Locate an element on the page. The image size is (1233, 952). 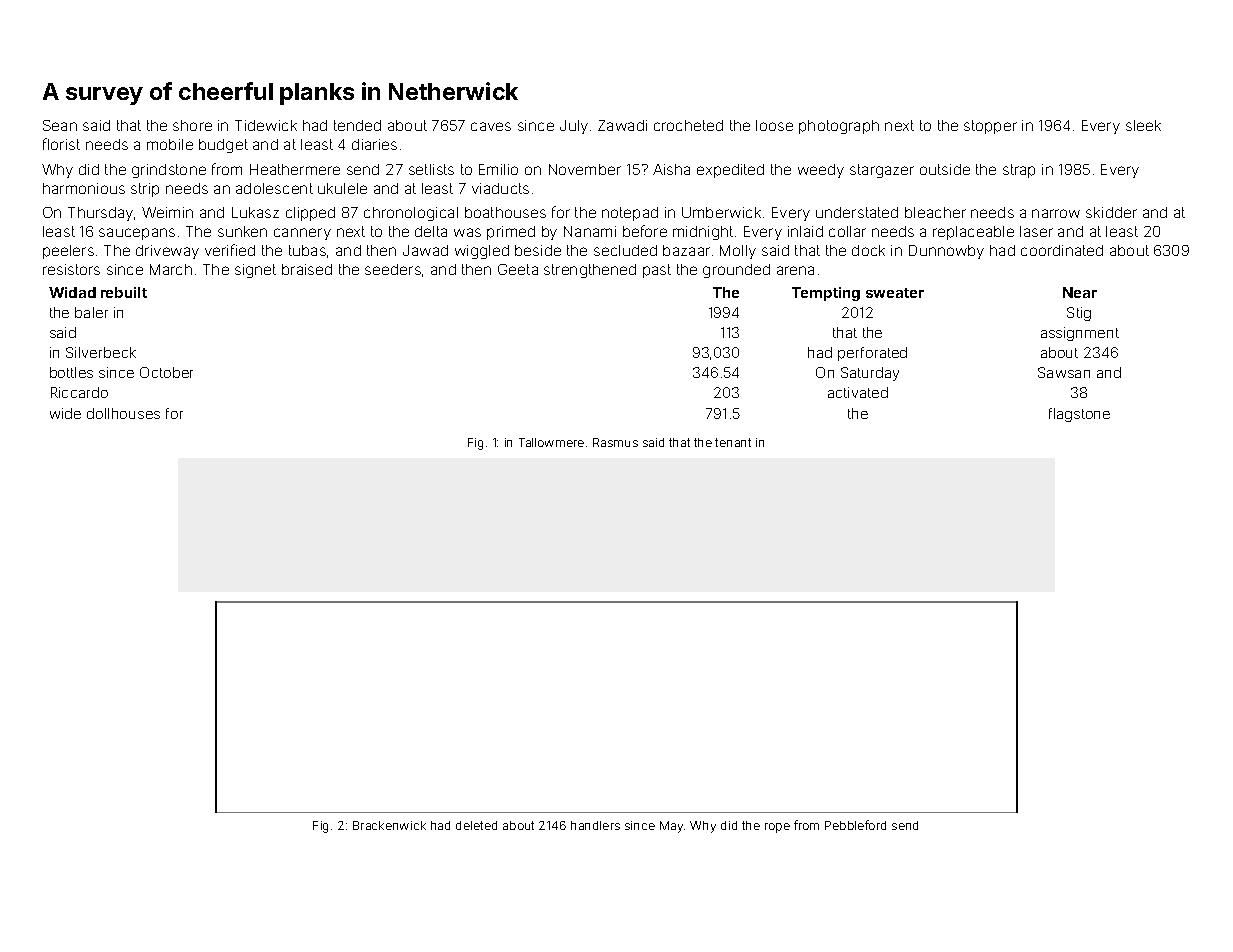
tenant is located at coordinates (733, 442).
